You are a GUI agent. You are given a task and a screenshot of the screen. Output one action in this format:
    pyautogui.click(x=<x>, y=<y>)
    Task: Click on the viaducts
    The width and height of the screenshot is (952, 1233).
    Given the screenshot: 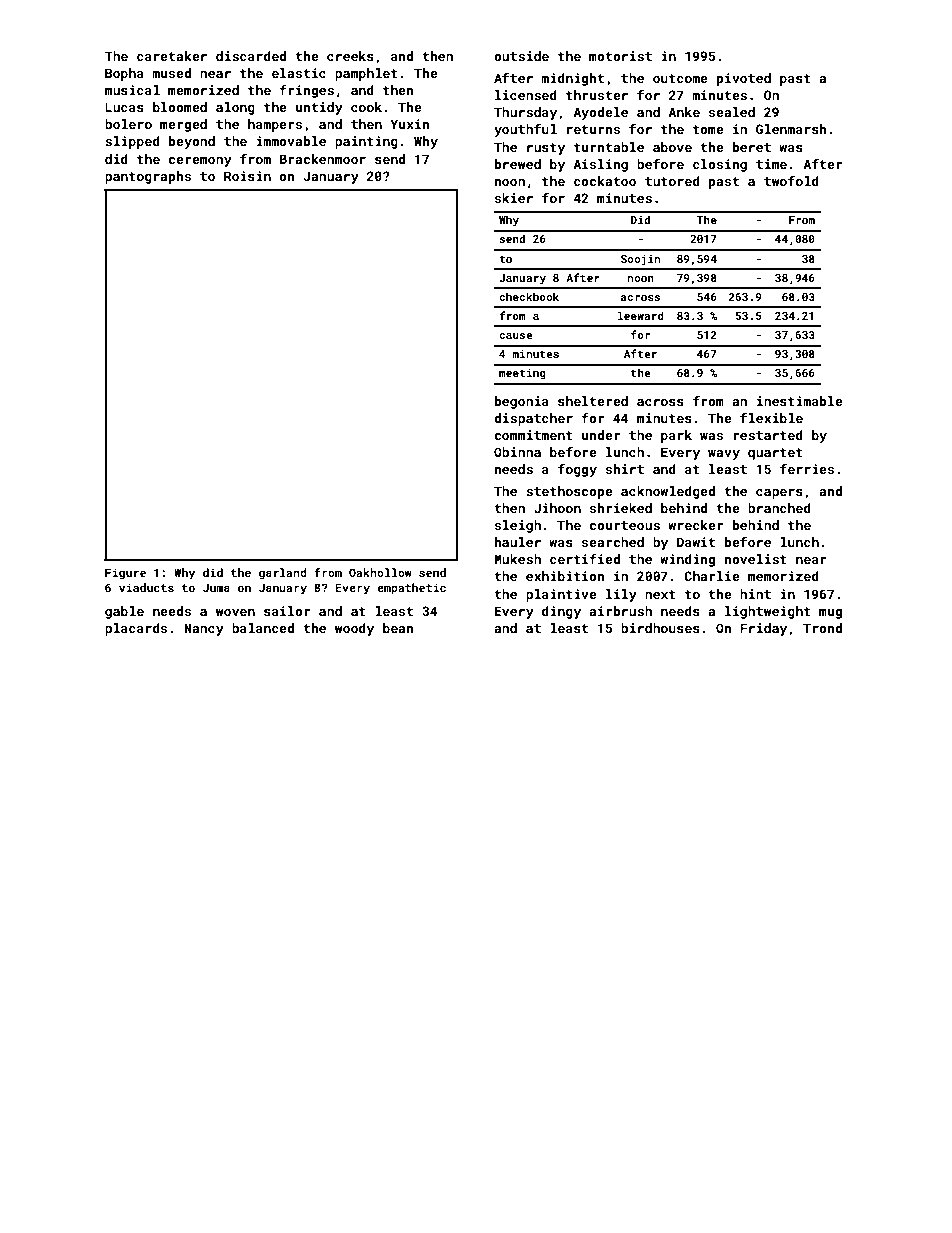 What is the action you would take?
    pyautogui.click(x=146, y=587)
